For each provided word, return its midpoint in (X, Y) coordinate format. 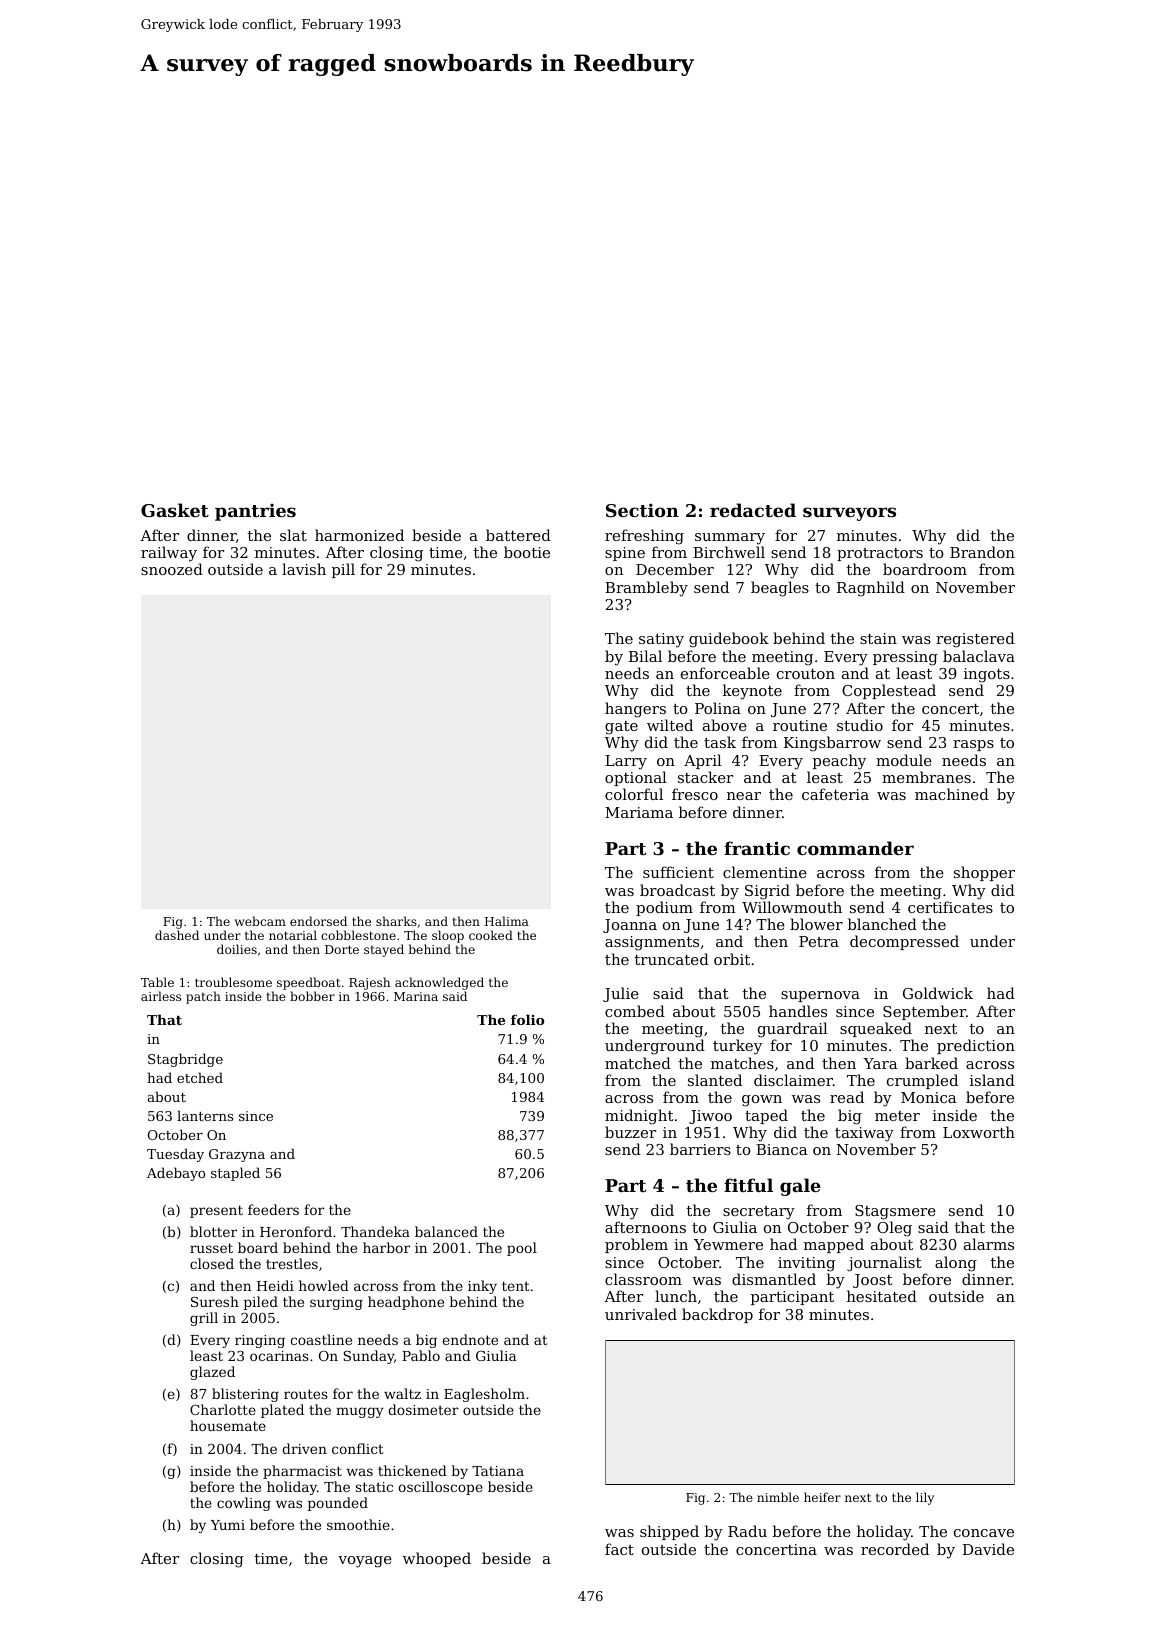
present (216, 1211)
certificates (950, 907)
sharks (396, 921)
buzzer (630, 1132)
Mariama (639, 812)
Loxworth (979, 1132)
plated (282, 1411)
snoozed (172, 569)
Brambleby (646, 589)
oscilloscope (440, 1488)
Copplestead (889, 691)
